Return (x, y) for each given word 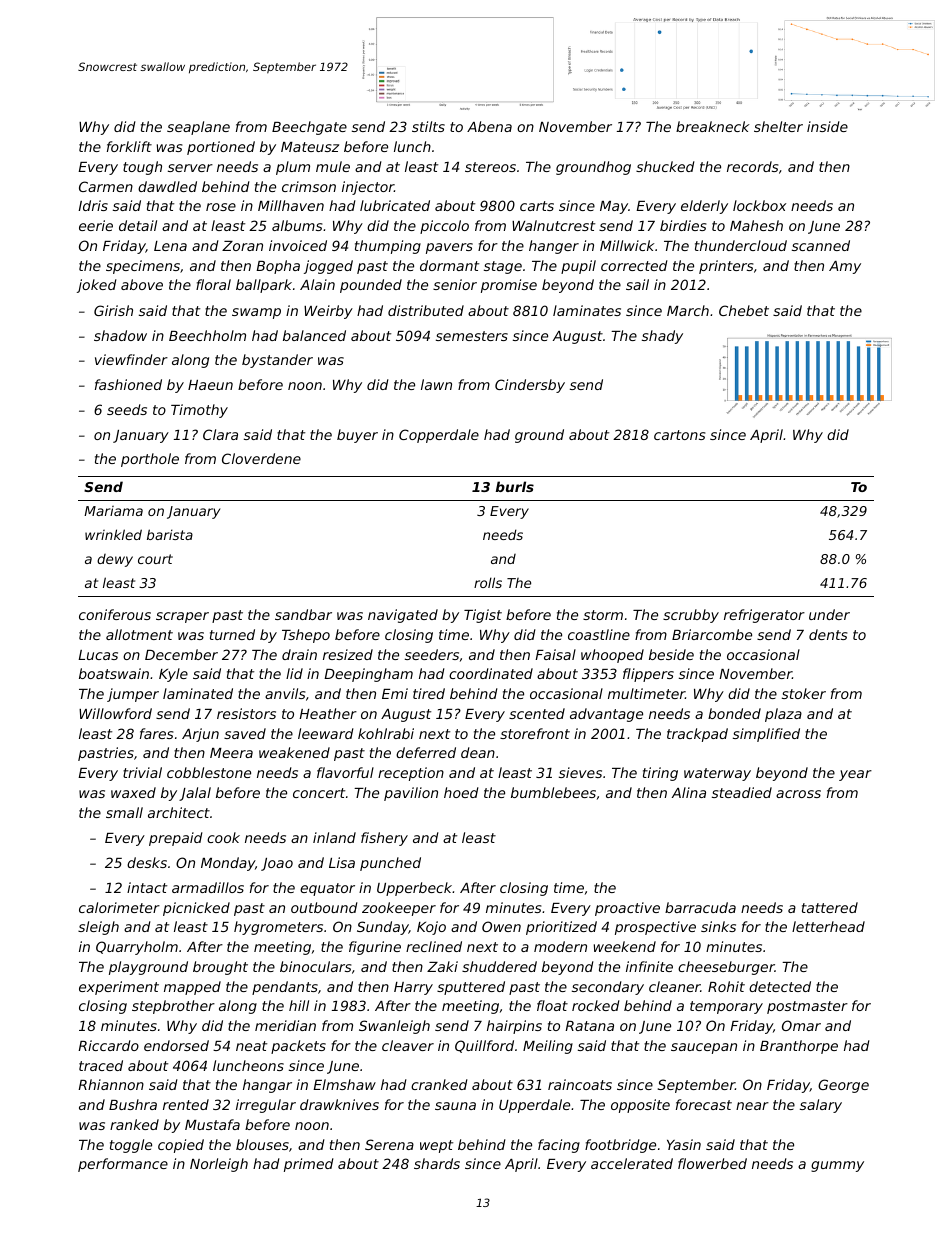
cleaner (675, 986)
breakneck (713, 126)
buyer (357, 436)
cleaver (408, 1045)
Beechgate (309, 128)
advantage (606, 715)
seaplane (198, 128)
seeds (127, 409)
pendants (285, 988)
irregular (266, 1106)
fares (156, 733)
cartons (679, 435)
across (798, 794)
